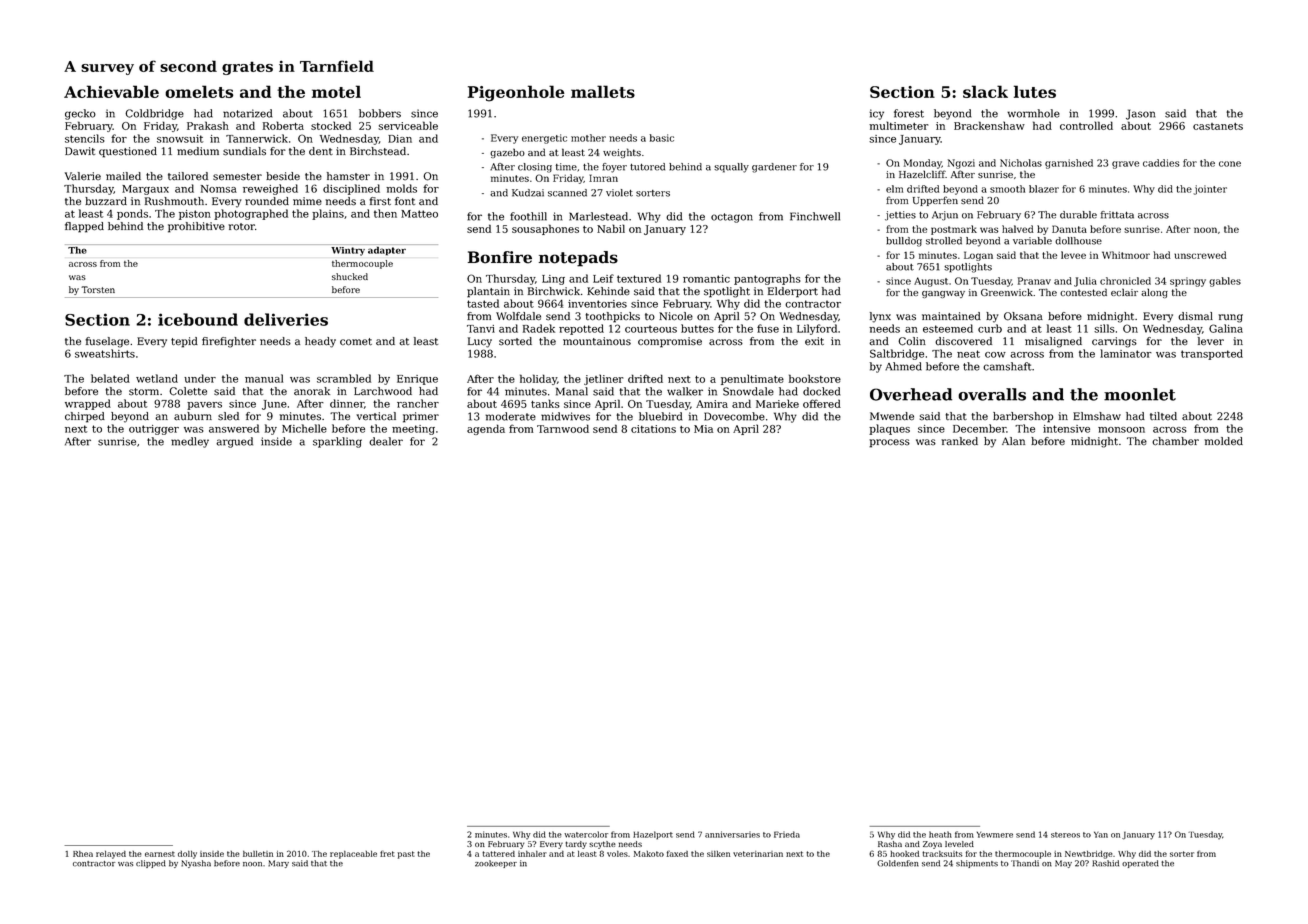  What do you see at coordinates (234, 442) in the screenshot?
I see `argued` at bounding box center [234, 442].
